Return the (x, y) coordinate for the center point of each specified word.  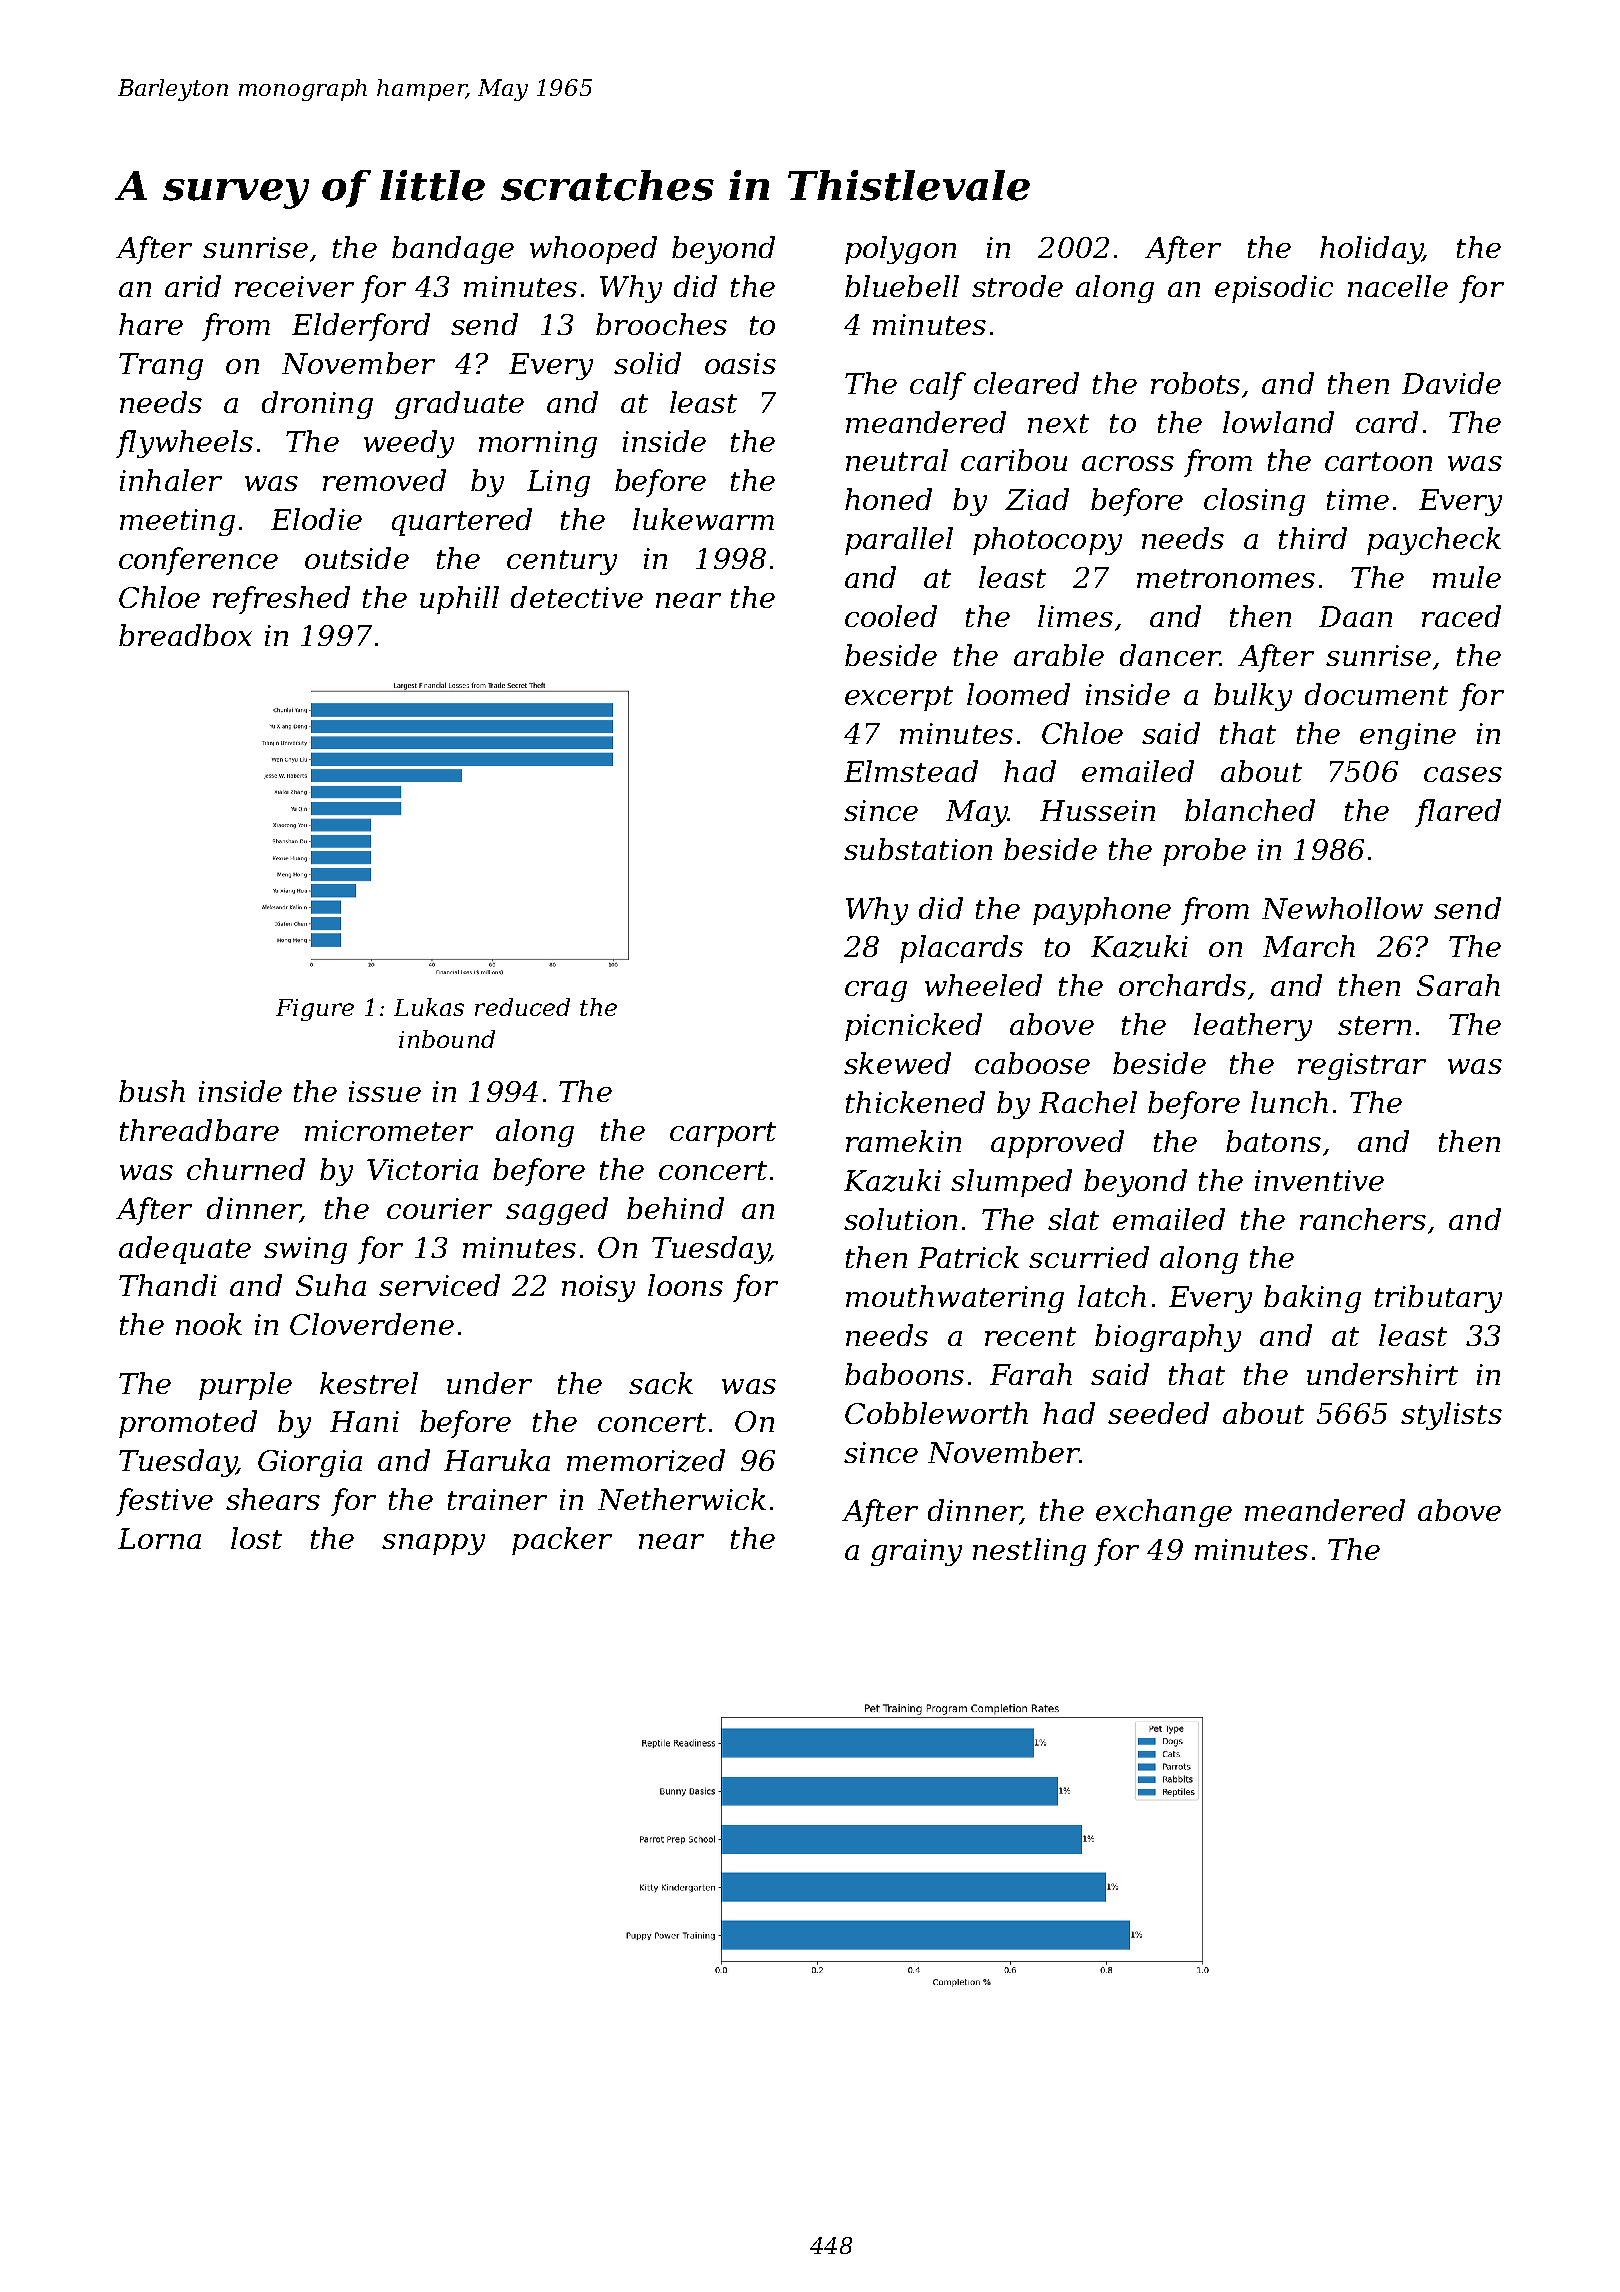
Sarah (1458, 985)
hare (151, 324)
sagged (557, 1211)
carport (723, 1134)
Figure (315, 1010)
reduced (522, 1007)
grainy (916, 1552)
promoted (188, 1424)
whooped (593, 250)
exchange (1164, 1513)
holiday (1371, 250)
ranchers (1363, 1219)
